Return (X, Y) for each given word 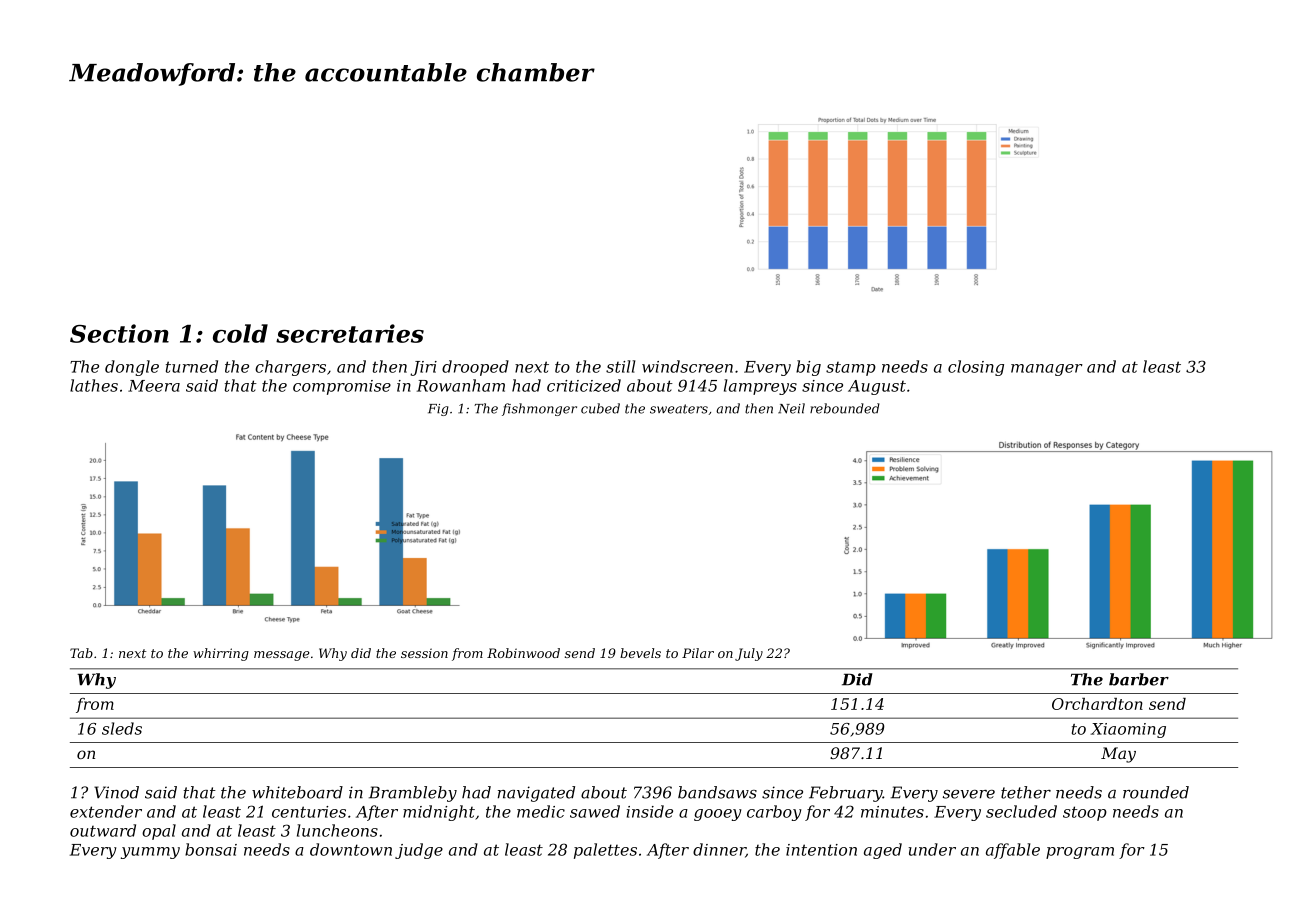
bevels (640, 653)
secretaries (350, 333)
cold (240, 333)
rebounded (845, 408)
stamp (851, 369)
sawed (595, 811)
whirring (221, 654)
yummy (150, 853)
